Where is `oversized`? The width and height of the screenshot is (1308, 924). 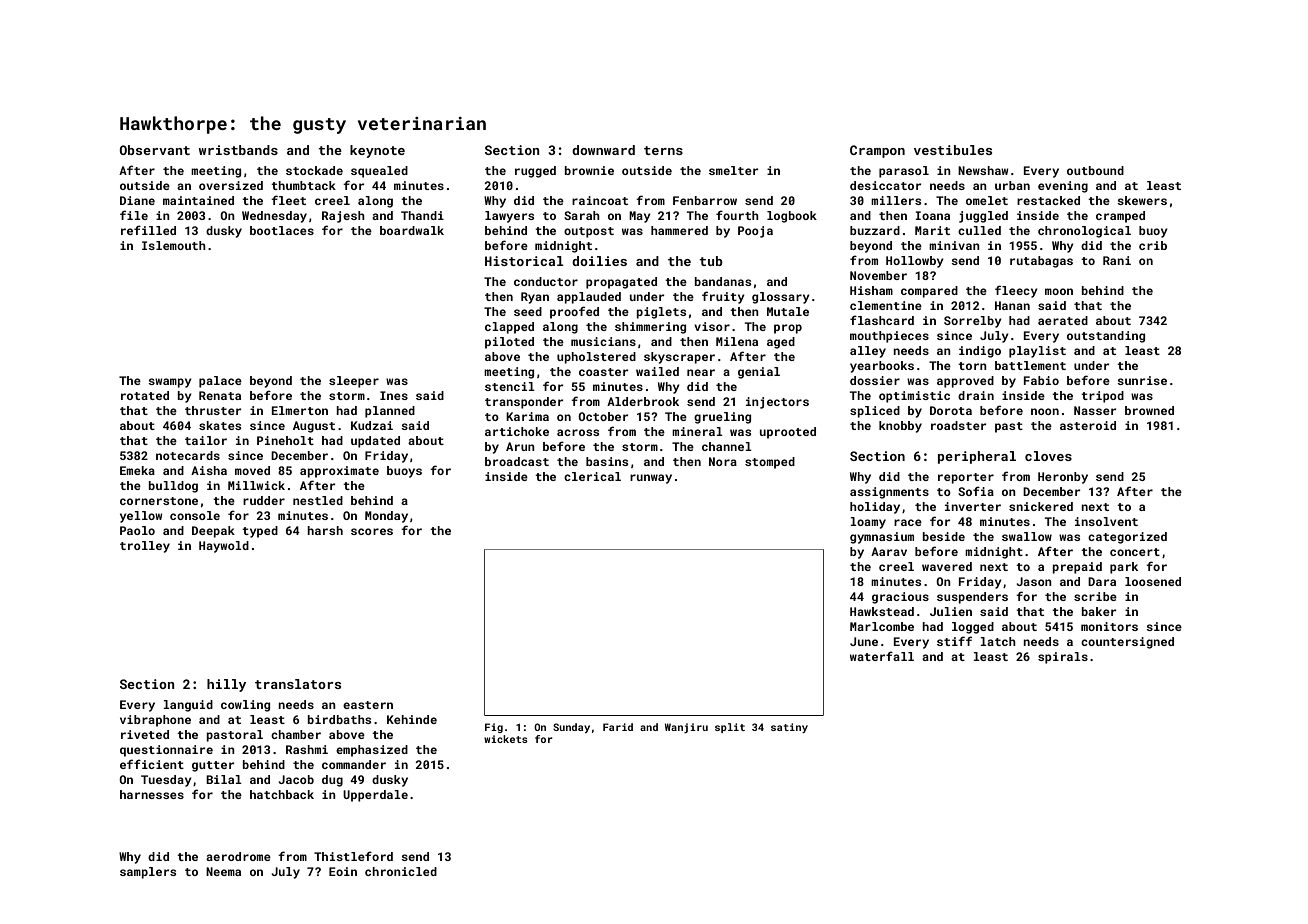
oversized is located at coordinates (231, 185).
